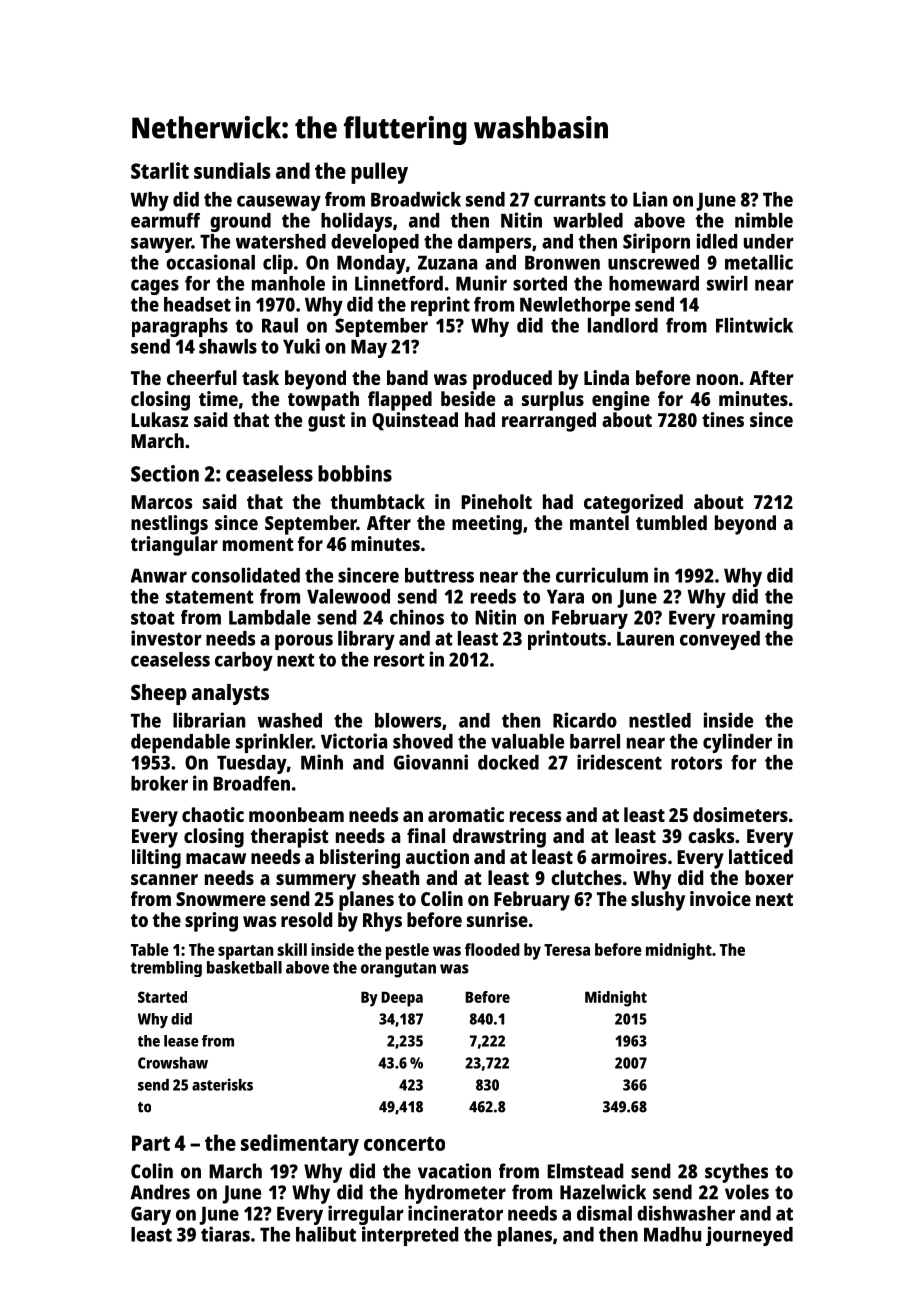 This image has height=1311, width=924. I want to click on reeds, so click(493, 596).
